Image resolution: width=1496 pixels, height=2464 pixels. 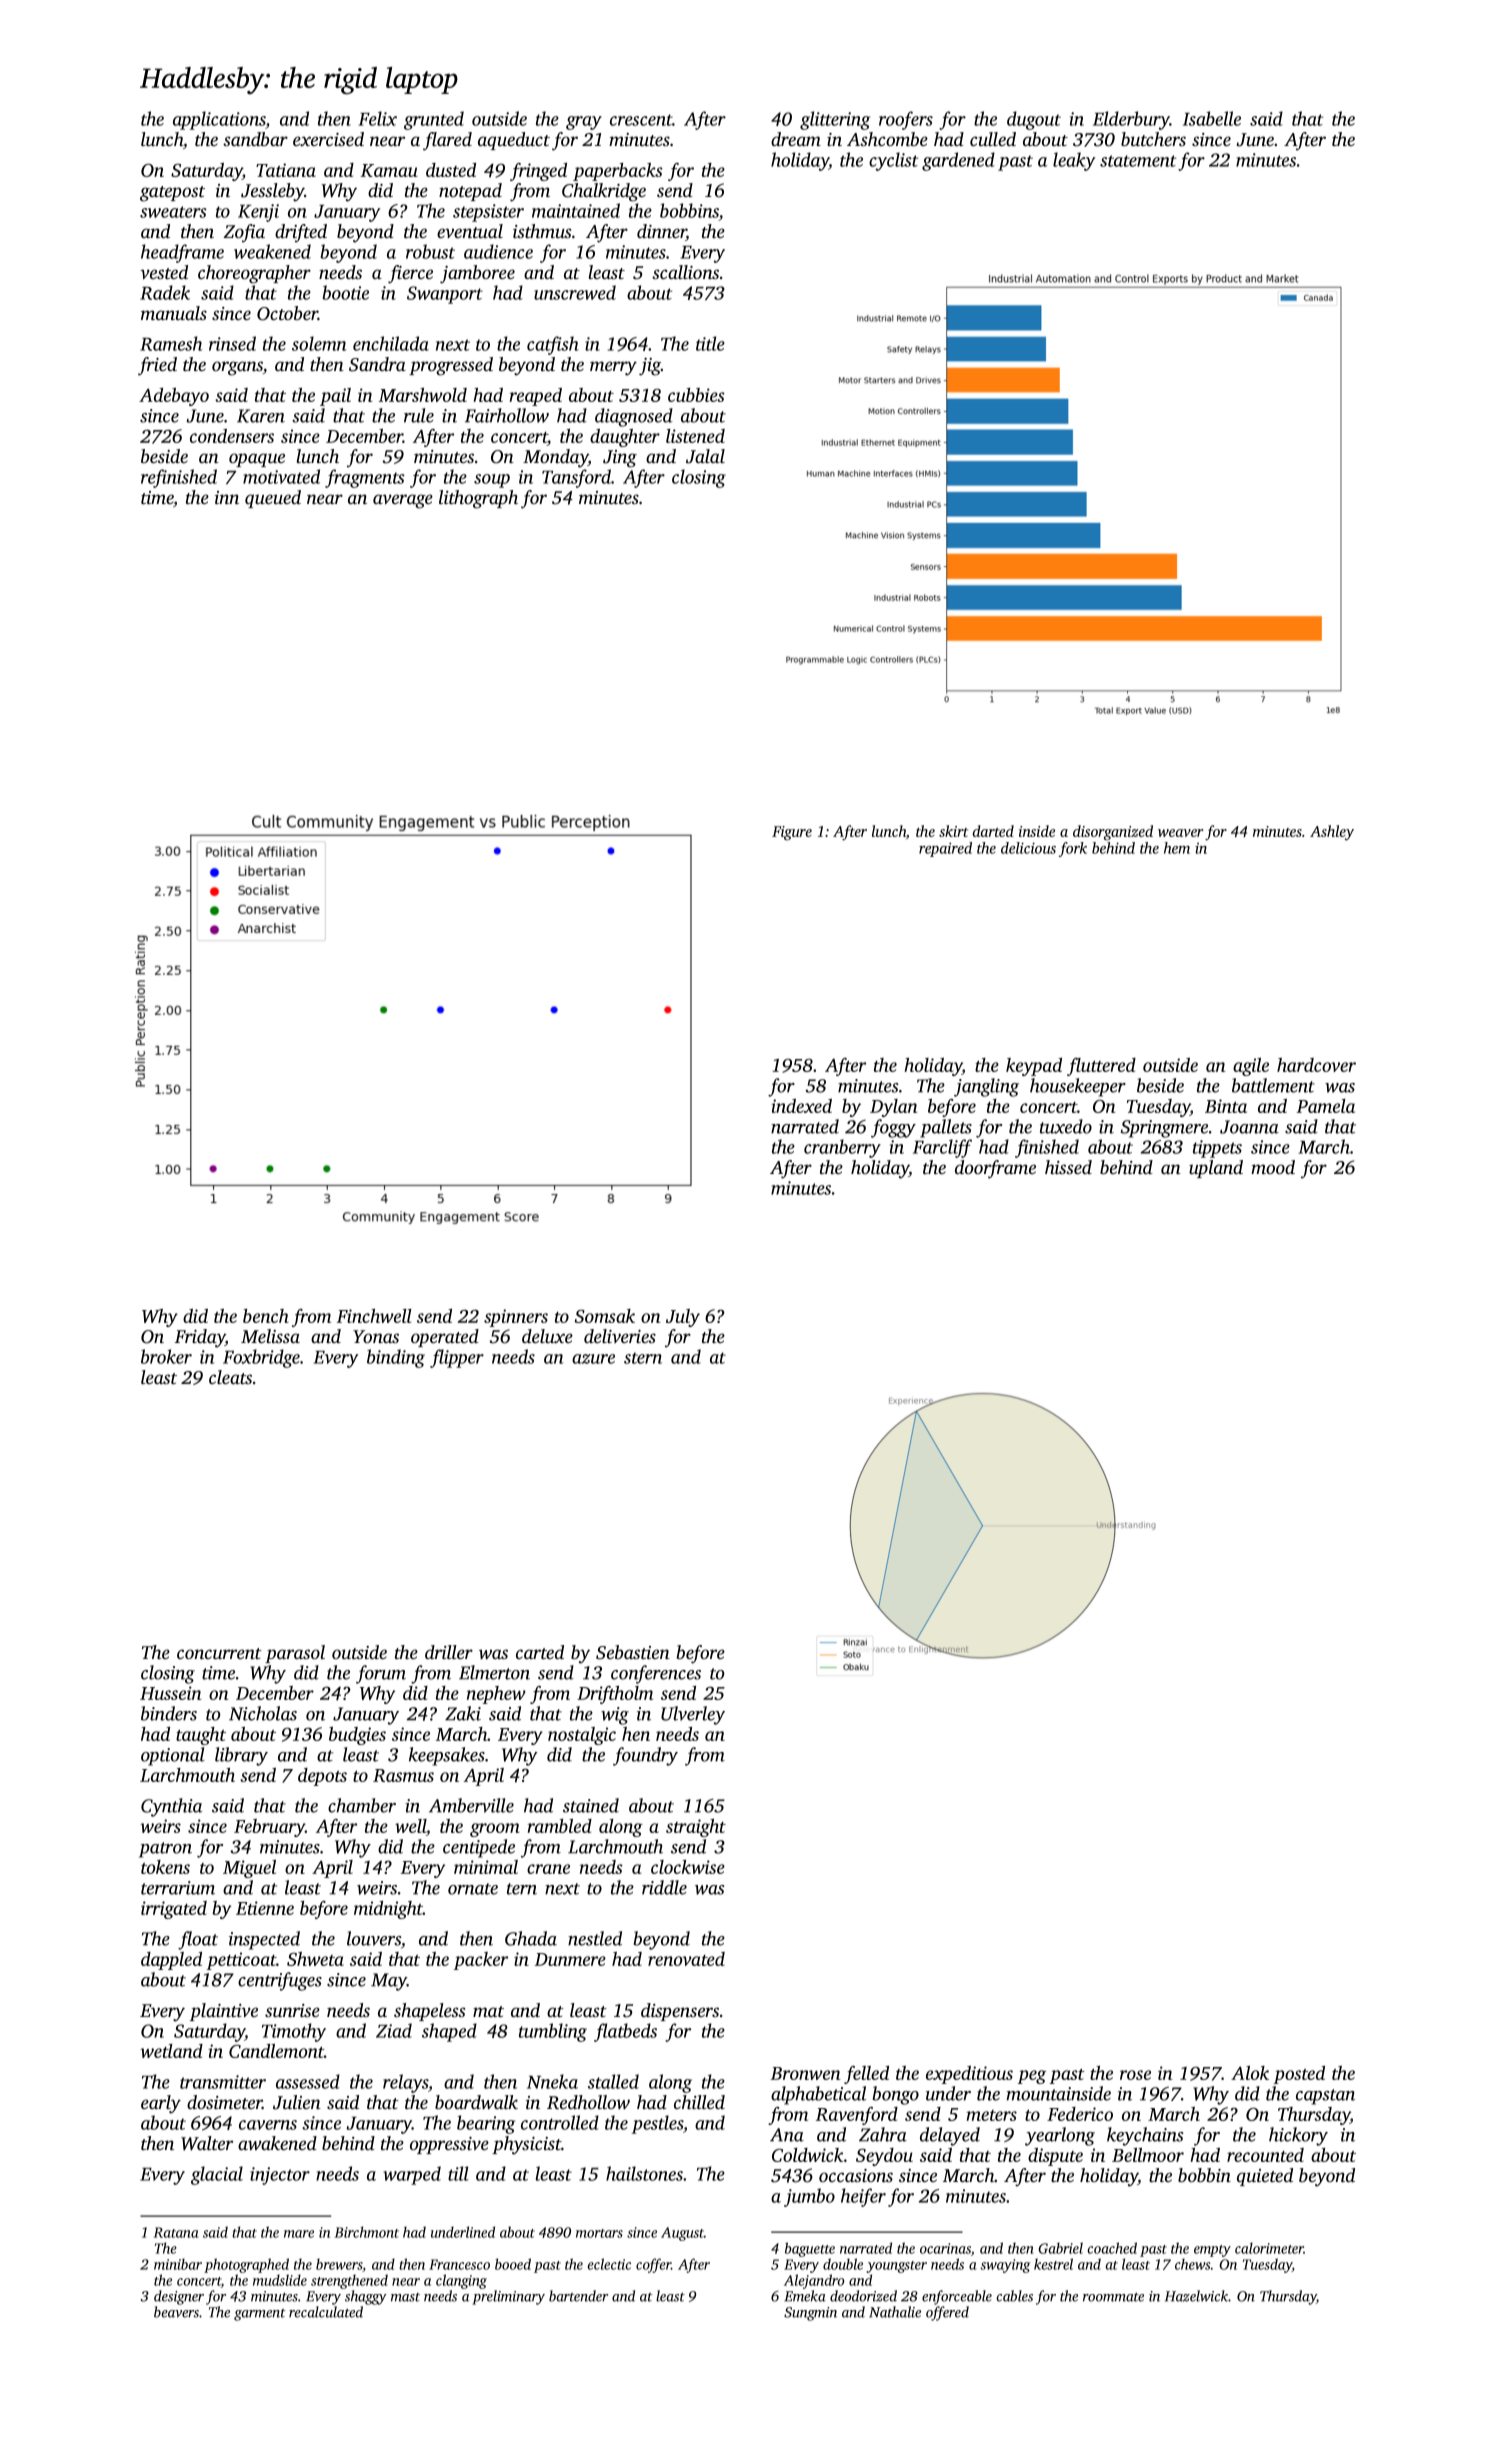 What do you see at coordinates (434, 120) in the screenshot?
I see `grunted` at bounding box center [434, 120].
